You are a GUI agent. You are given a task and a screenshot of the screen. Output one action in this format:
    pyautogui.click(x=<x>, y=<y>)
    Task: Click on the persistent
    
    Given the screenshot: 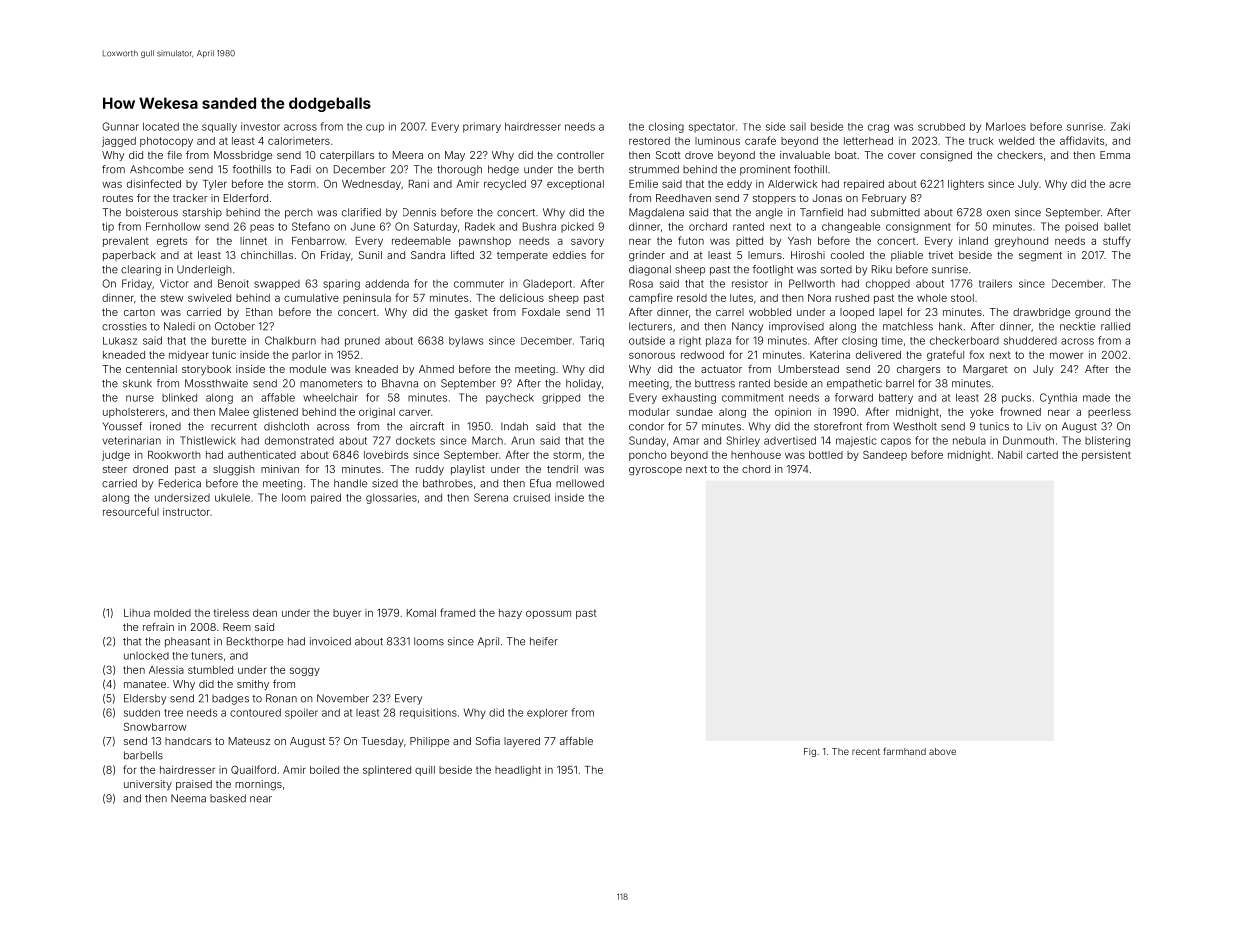 What is the action you would take?
    pyautogui.click(x=1106, y=456)
